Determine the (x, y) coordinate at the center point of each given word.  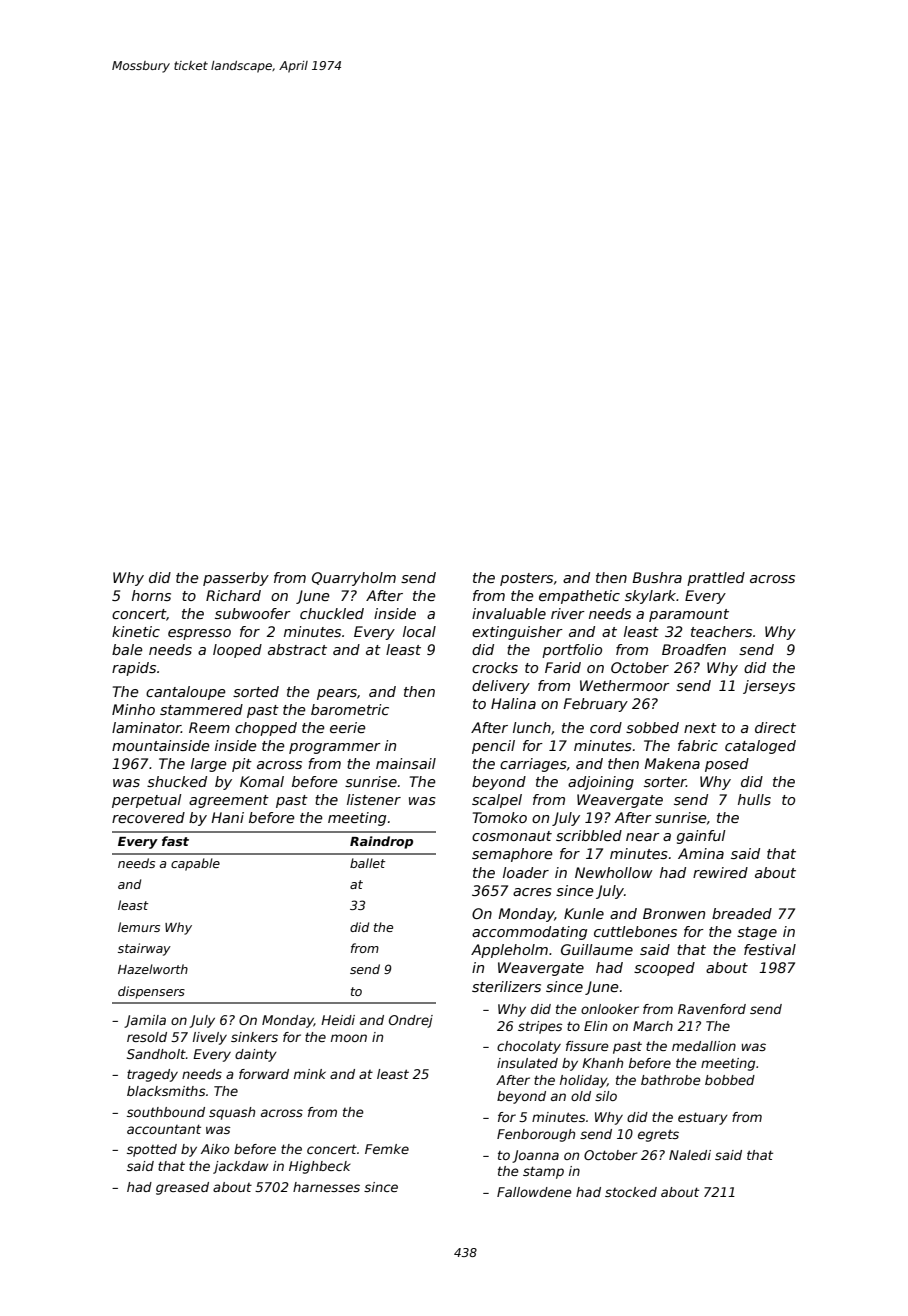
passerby (236, 579)
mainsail (406, 763)
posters (526, 579)
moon (349, 1038)
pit (242, 765)
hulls (754, 799)
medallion (704, 1046)
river (568, 613)
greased (182, 1188)
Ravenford (712, 1009)
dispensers (151, 992)
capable (195, 864)
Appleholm (509, 951)
